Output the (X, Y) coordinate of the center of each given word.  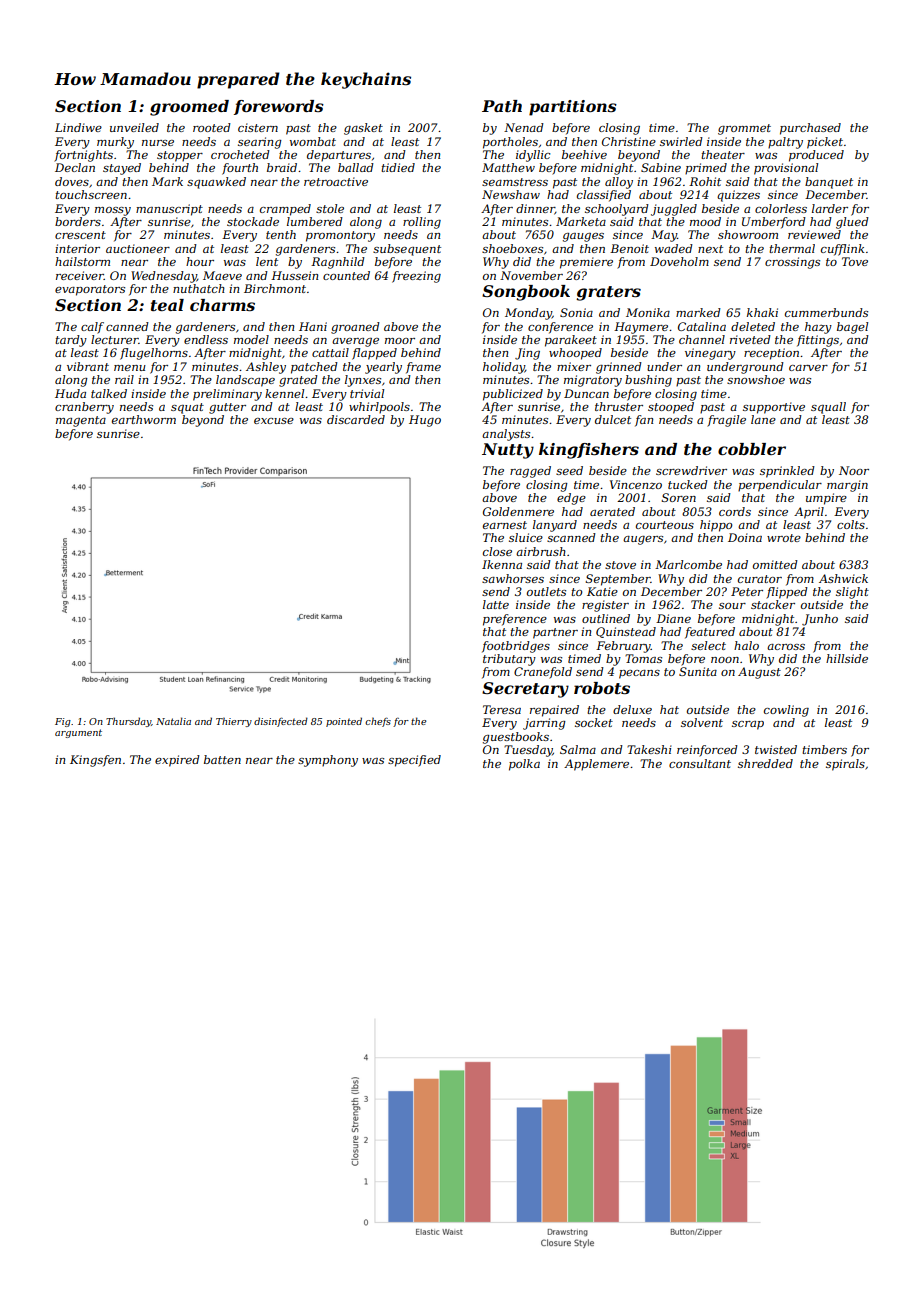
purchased (810, 129)
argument (78, 733)
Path (502, 106)
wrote (784, 538)
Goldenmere (518, 511)
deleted (753, 326)
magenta (81, 421)
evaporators (90, 290)
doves (72, 181)
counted (346, 275)
